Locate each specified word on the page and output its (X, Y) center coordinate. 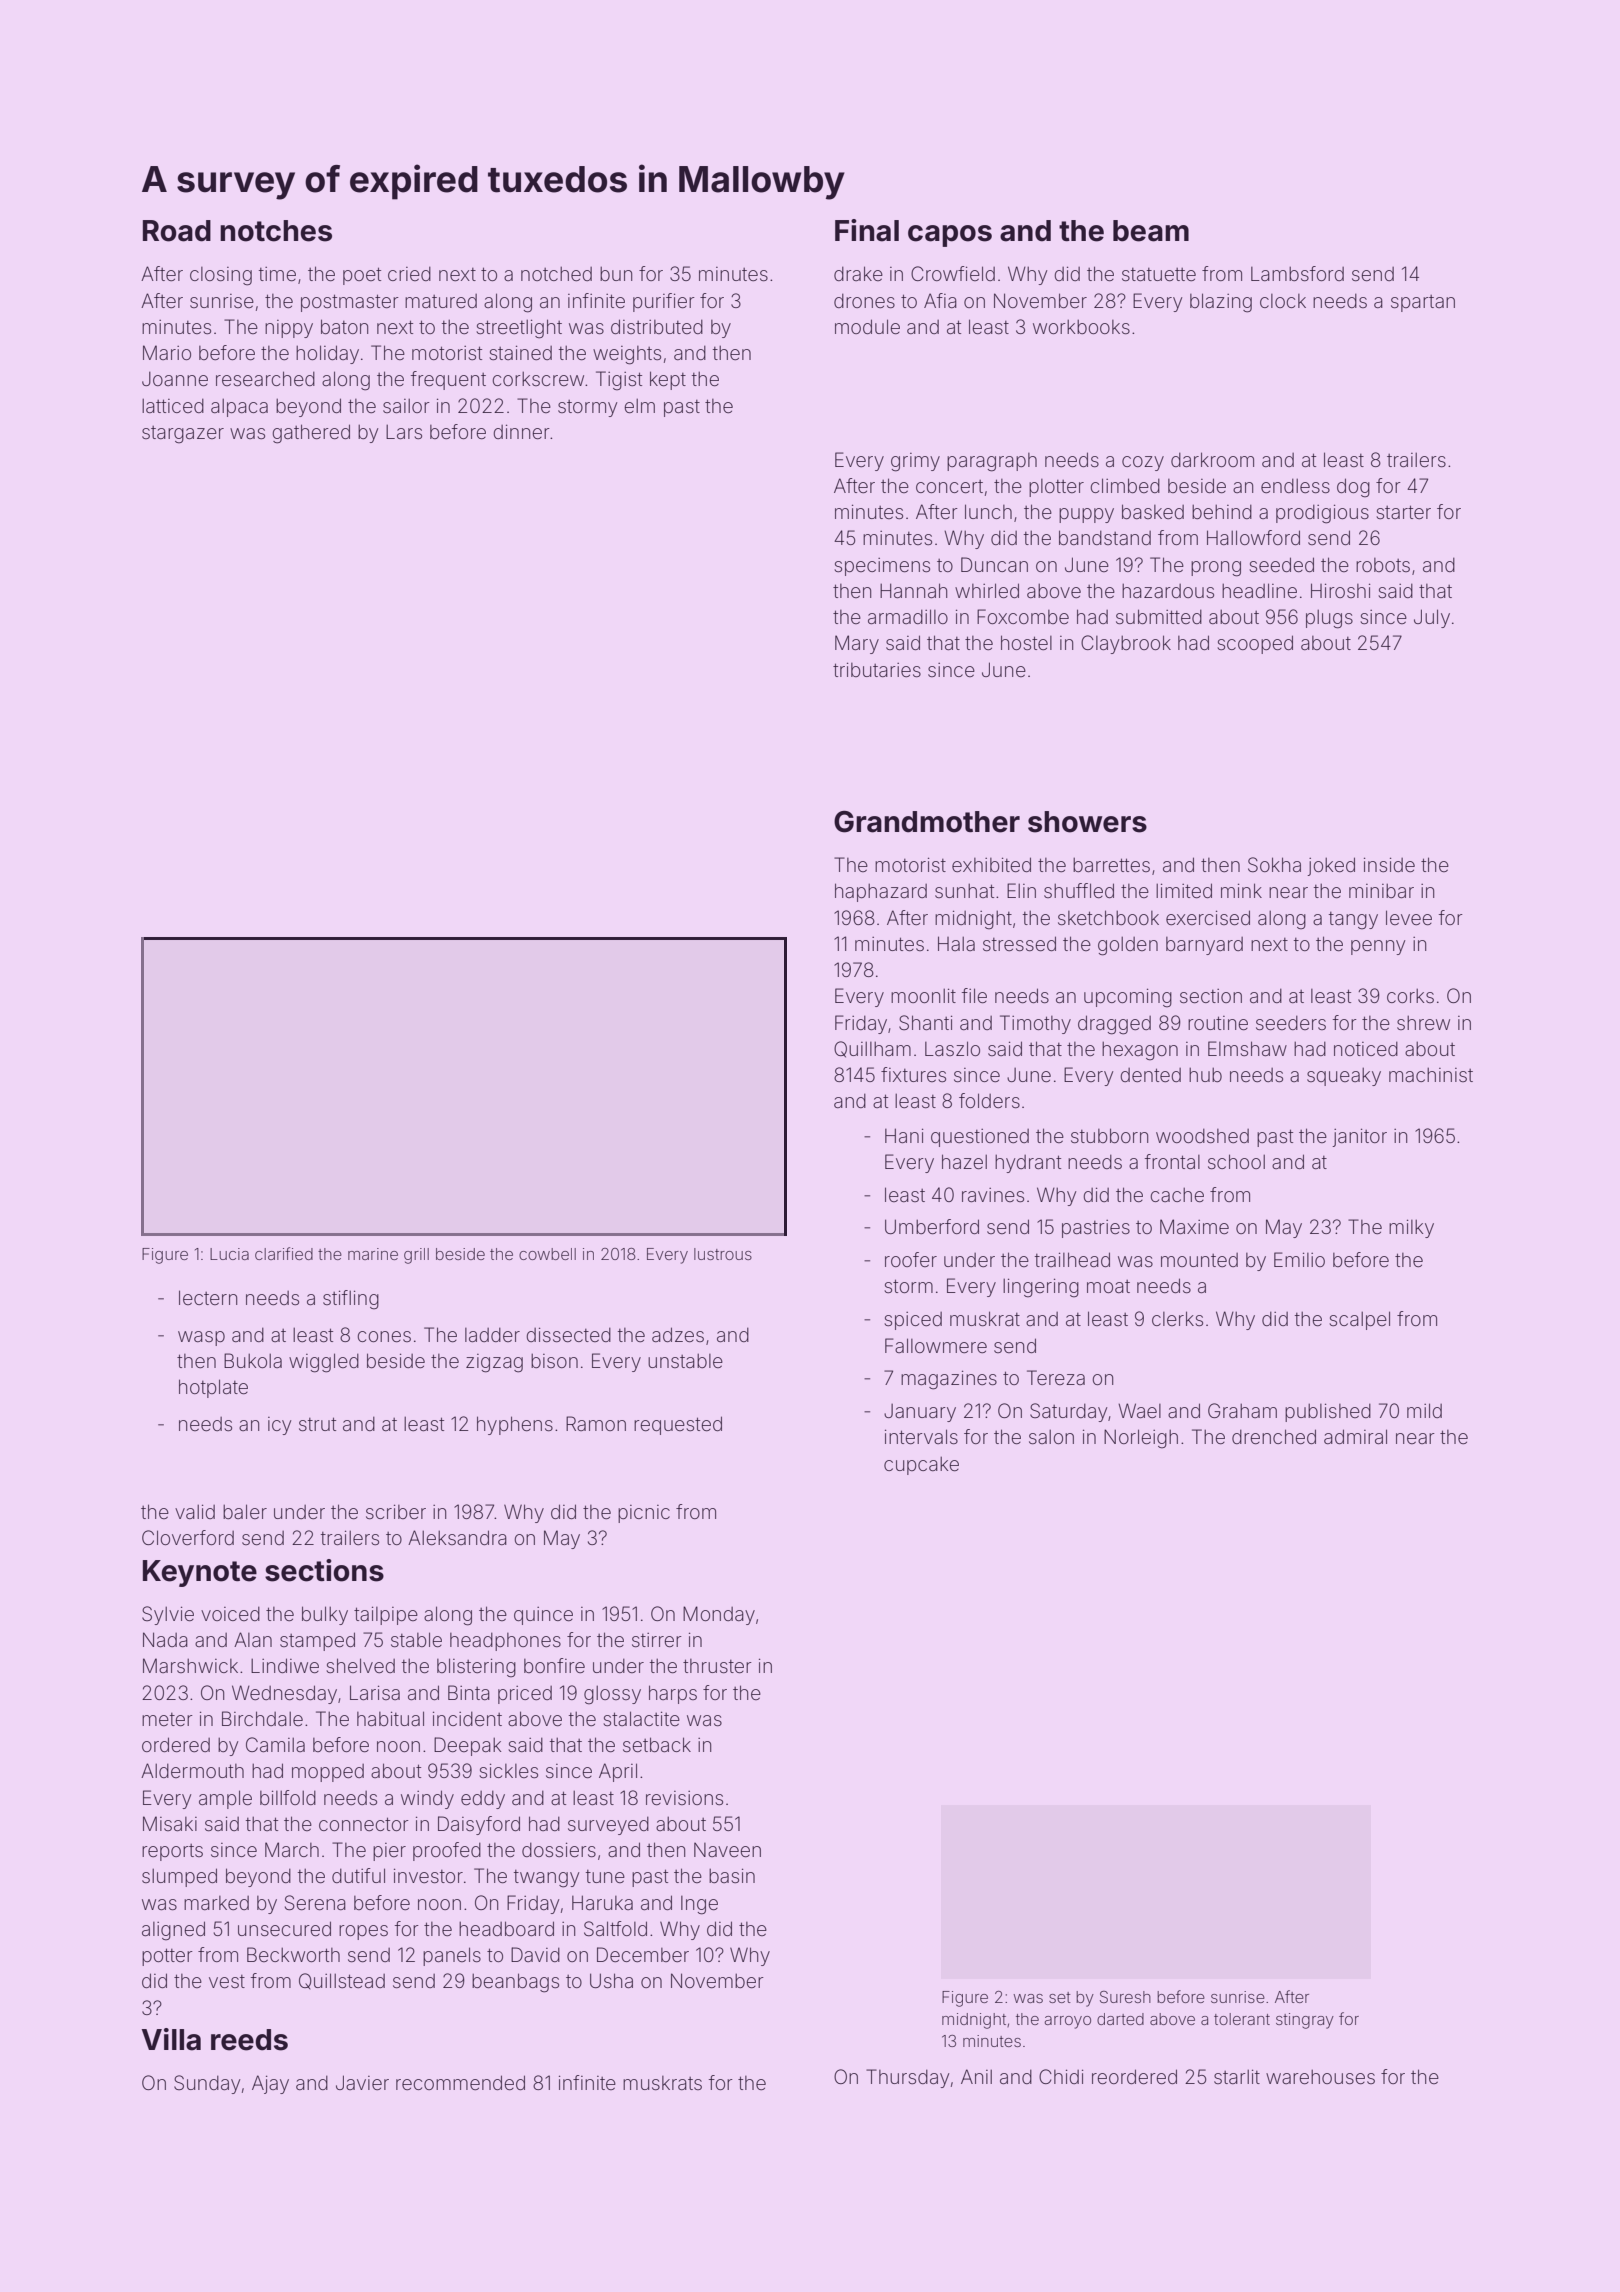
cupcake (921, 1466)
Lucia (229, 1254)
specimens (882, 567)
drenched (1274, 1436)
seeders (1291, 1023)
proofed (447, 1851)
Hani (904, 1135)
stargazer (183, 435)
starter (1403, 512)
